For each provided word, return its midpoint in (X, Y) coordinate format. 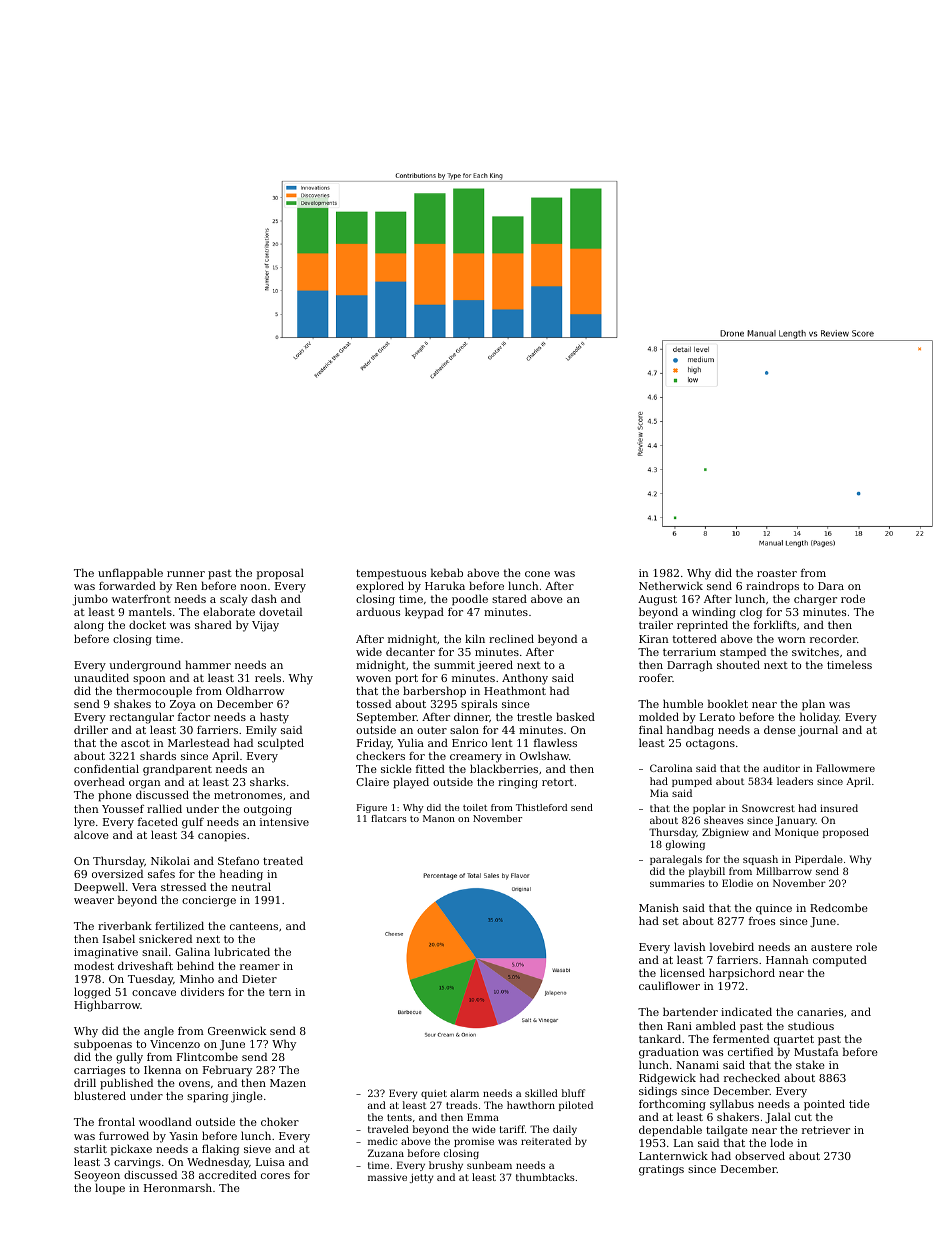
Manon (439, 818)
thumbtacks (545, 1177)
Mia (659, 793)
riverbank (125, 925)
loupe (110, 1189)
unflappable (130, 574)
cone (537, 574)
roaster (777, 573)
